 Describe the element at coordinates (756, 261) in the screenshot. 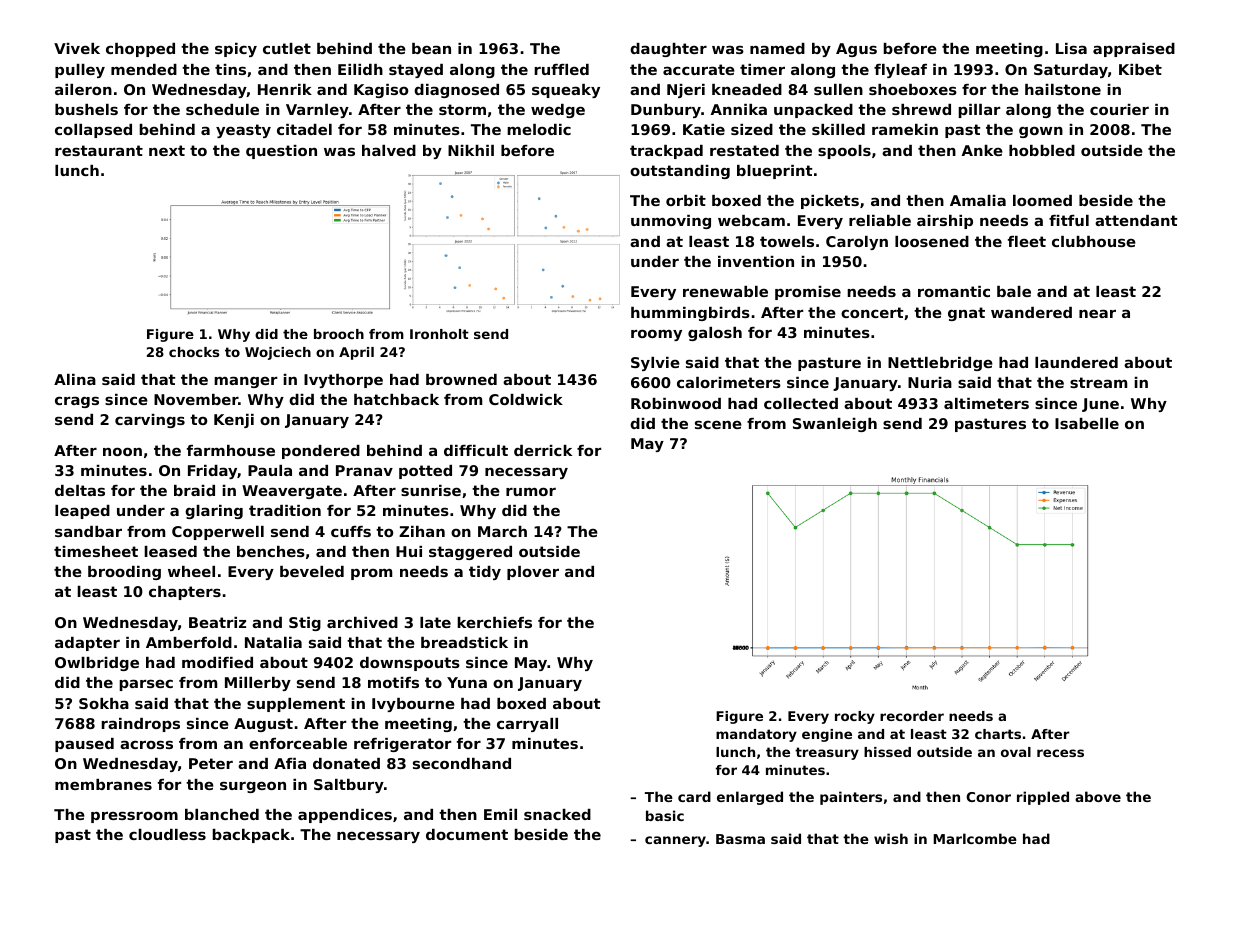

I see `invention` at that location.
